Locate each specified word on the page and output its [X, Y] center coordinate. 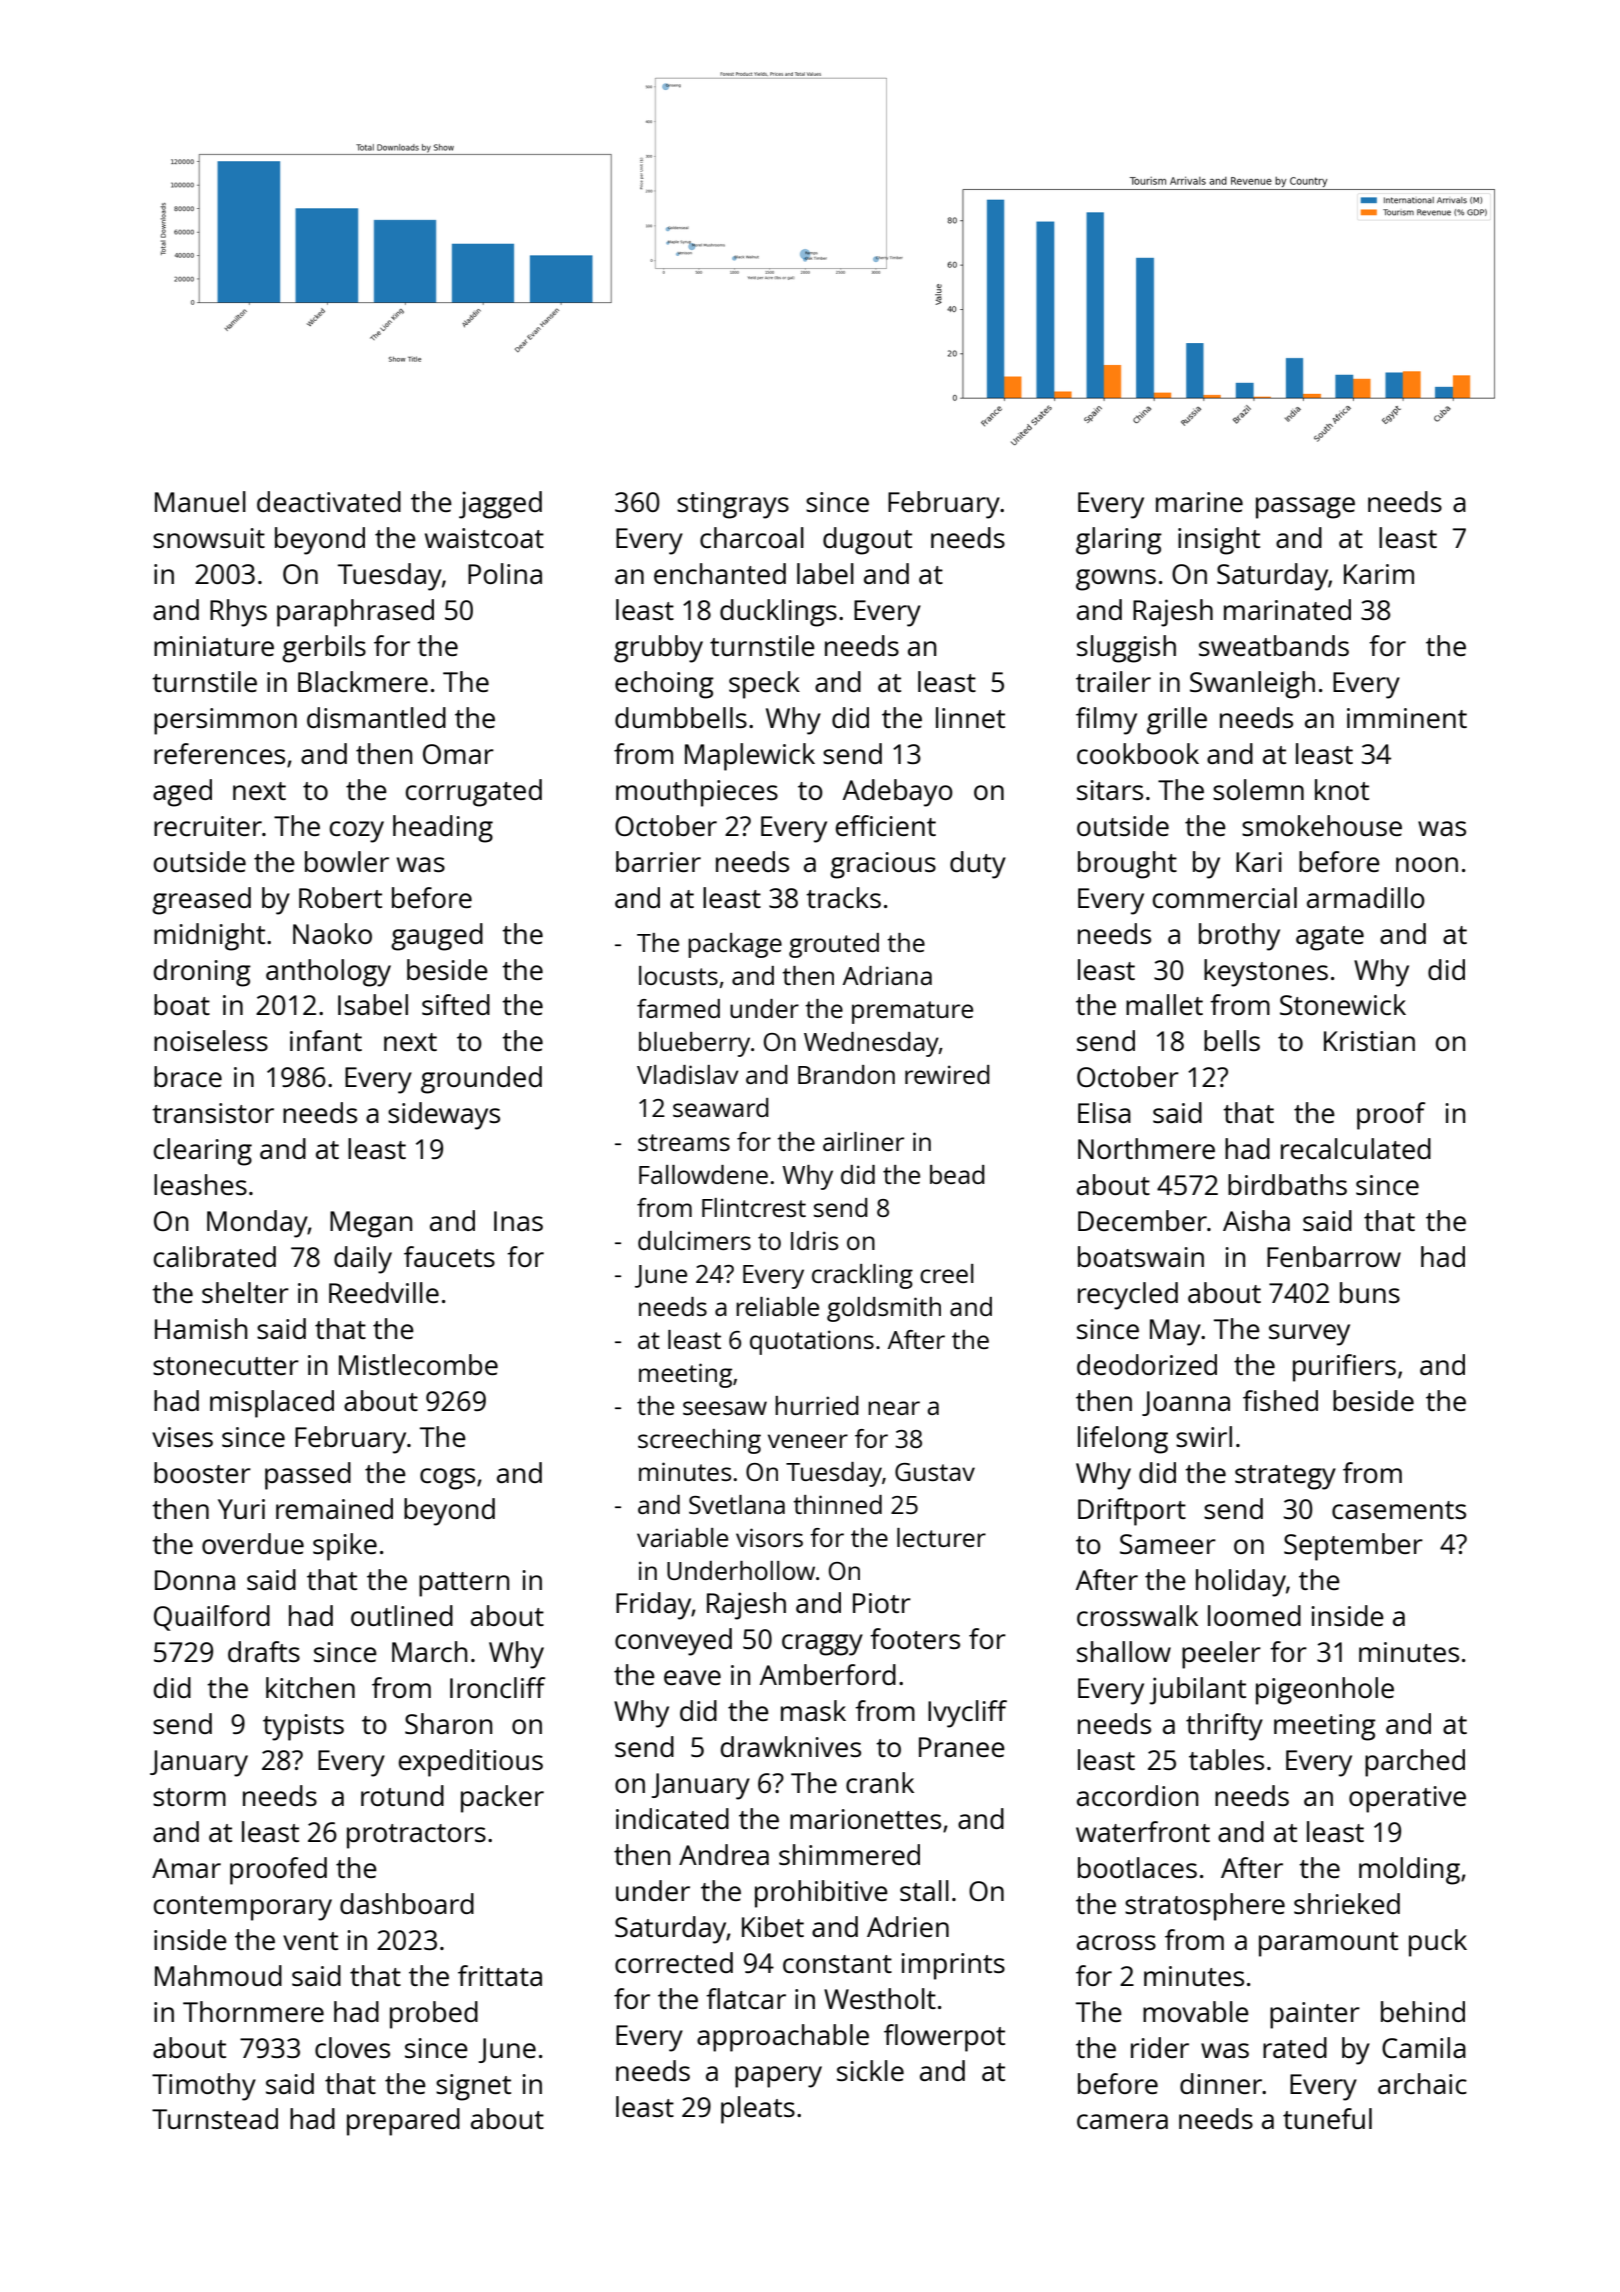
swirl [1204, 1436]
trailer [1113, 681]
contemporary [243, 1908]
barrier [658, 861]
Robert [340, 897]
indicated [672, 1818]
